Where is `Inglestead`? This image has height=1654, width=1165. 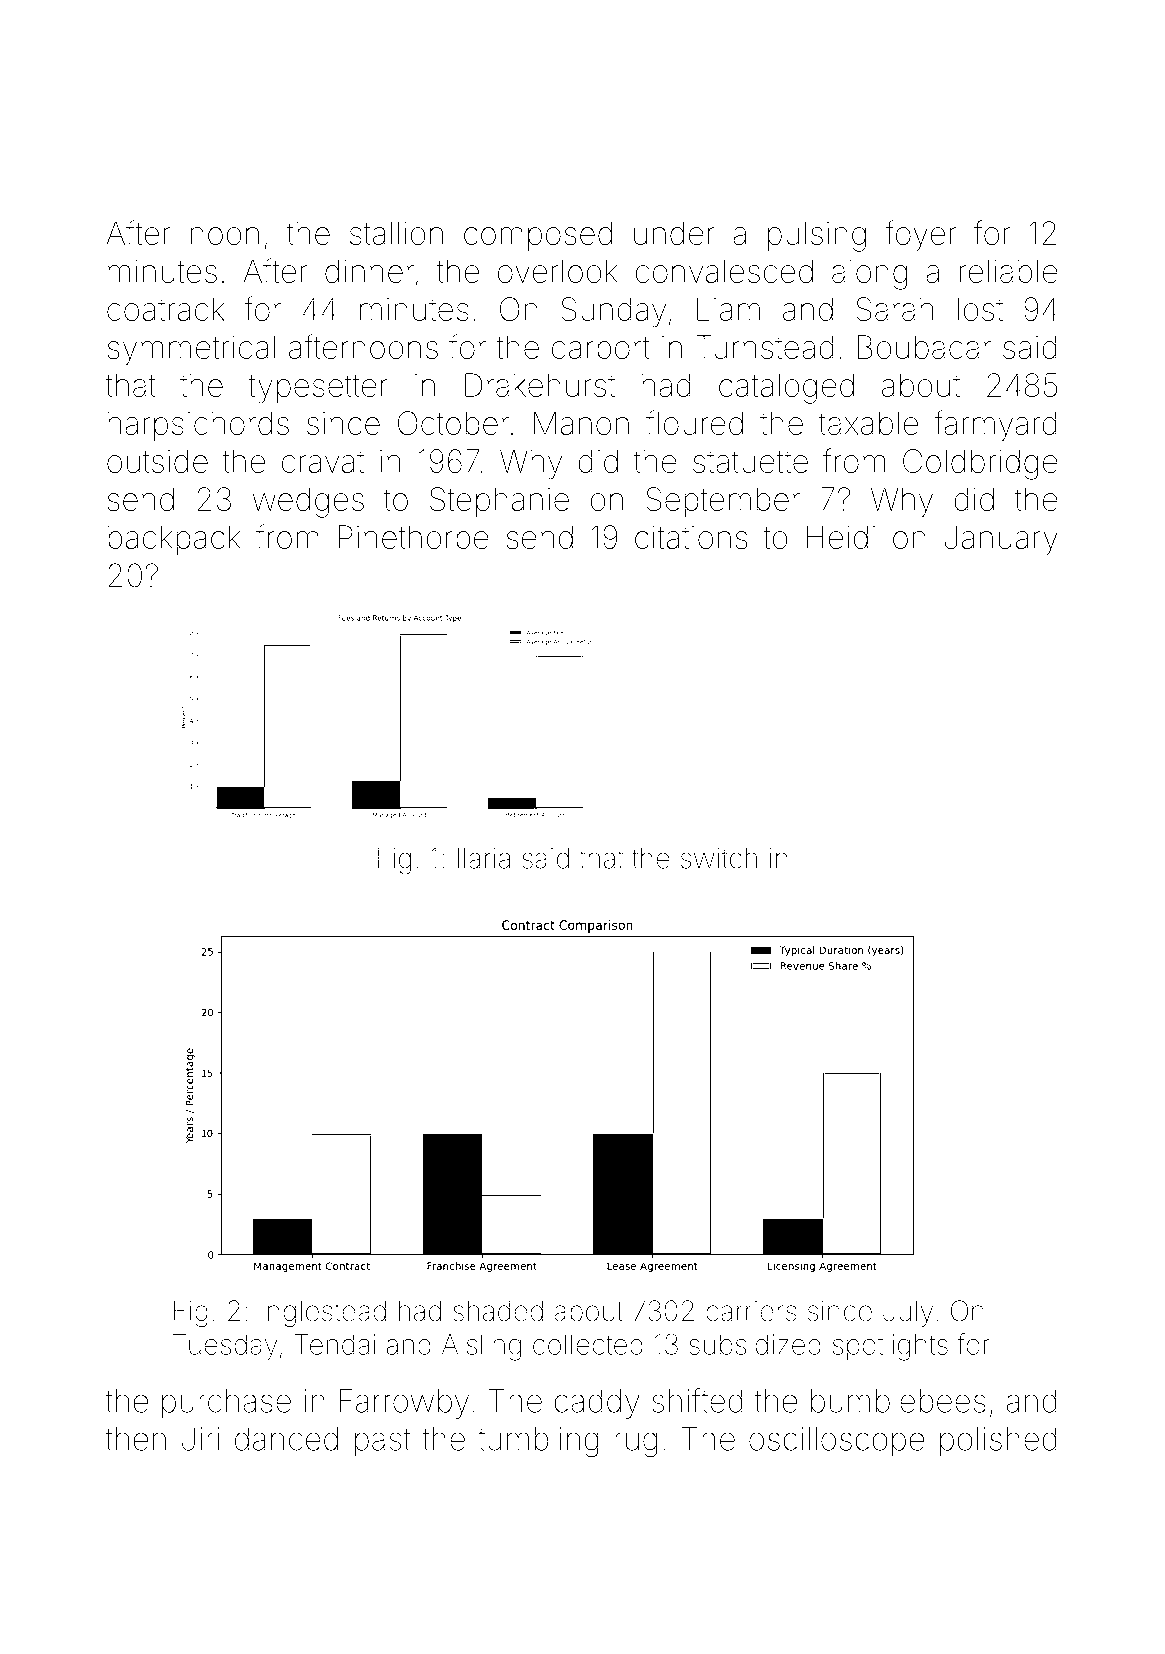 Inglestead is located at coordinates (323, 1313).
